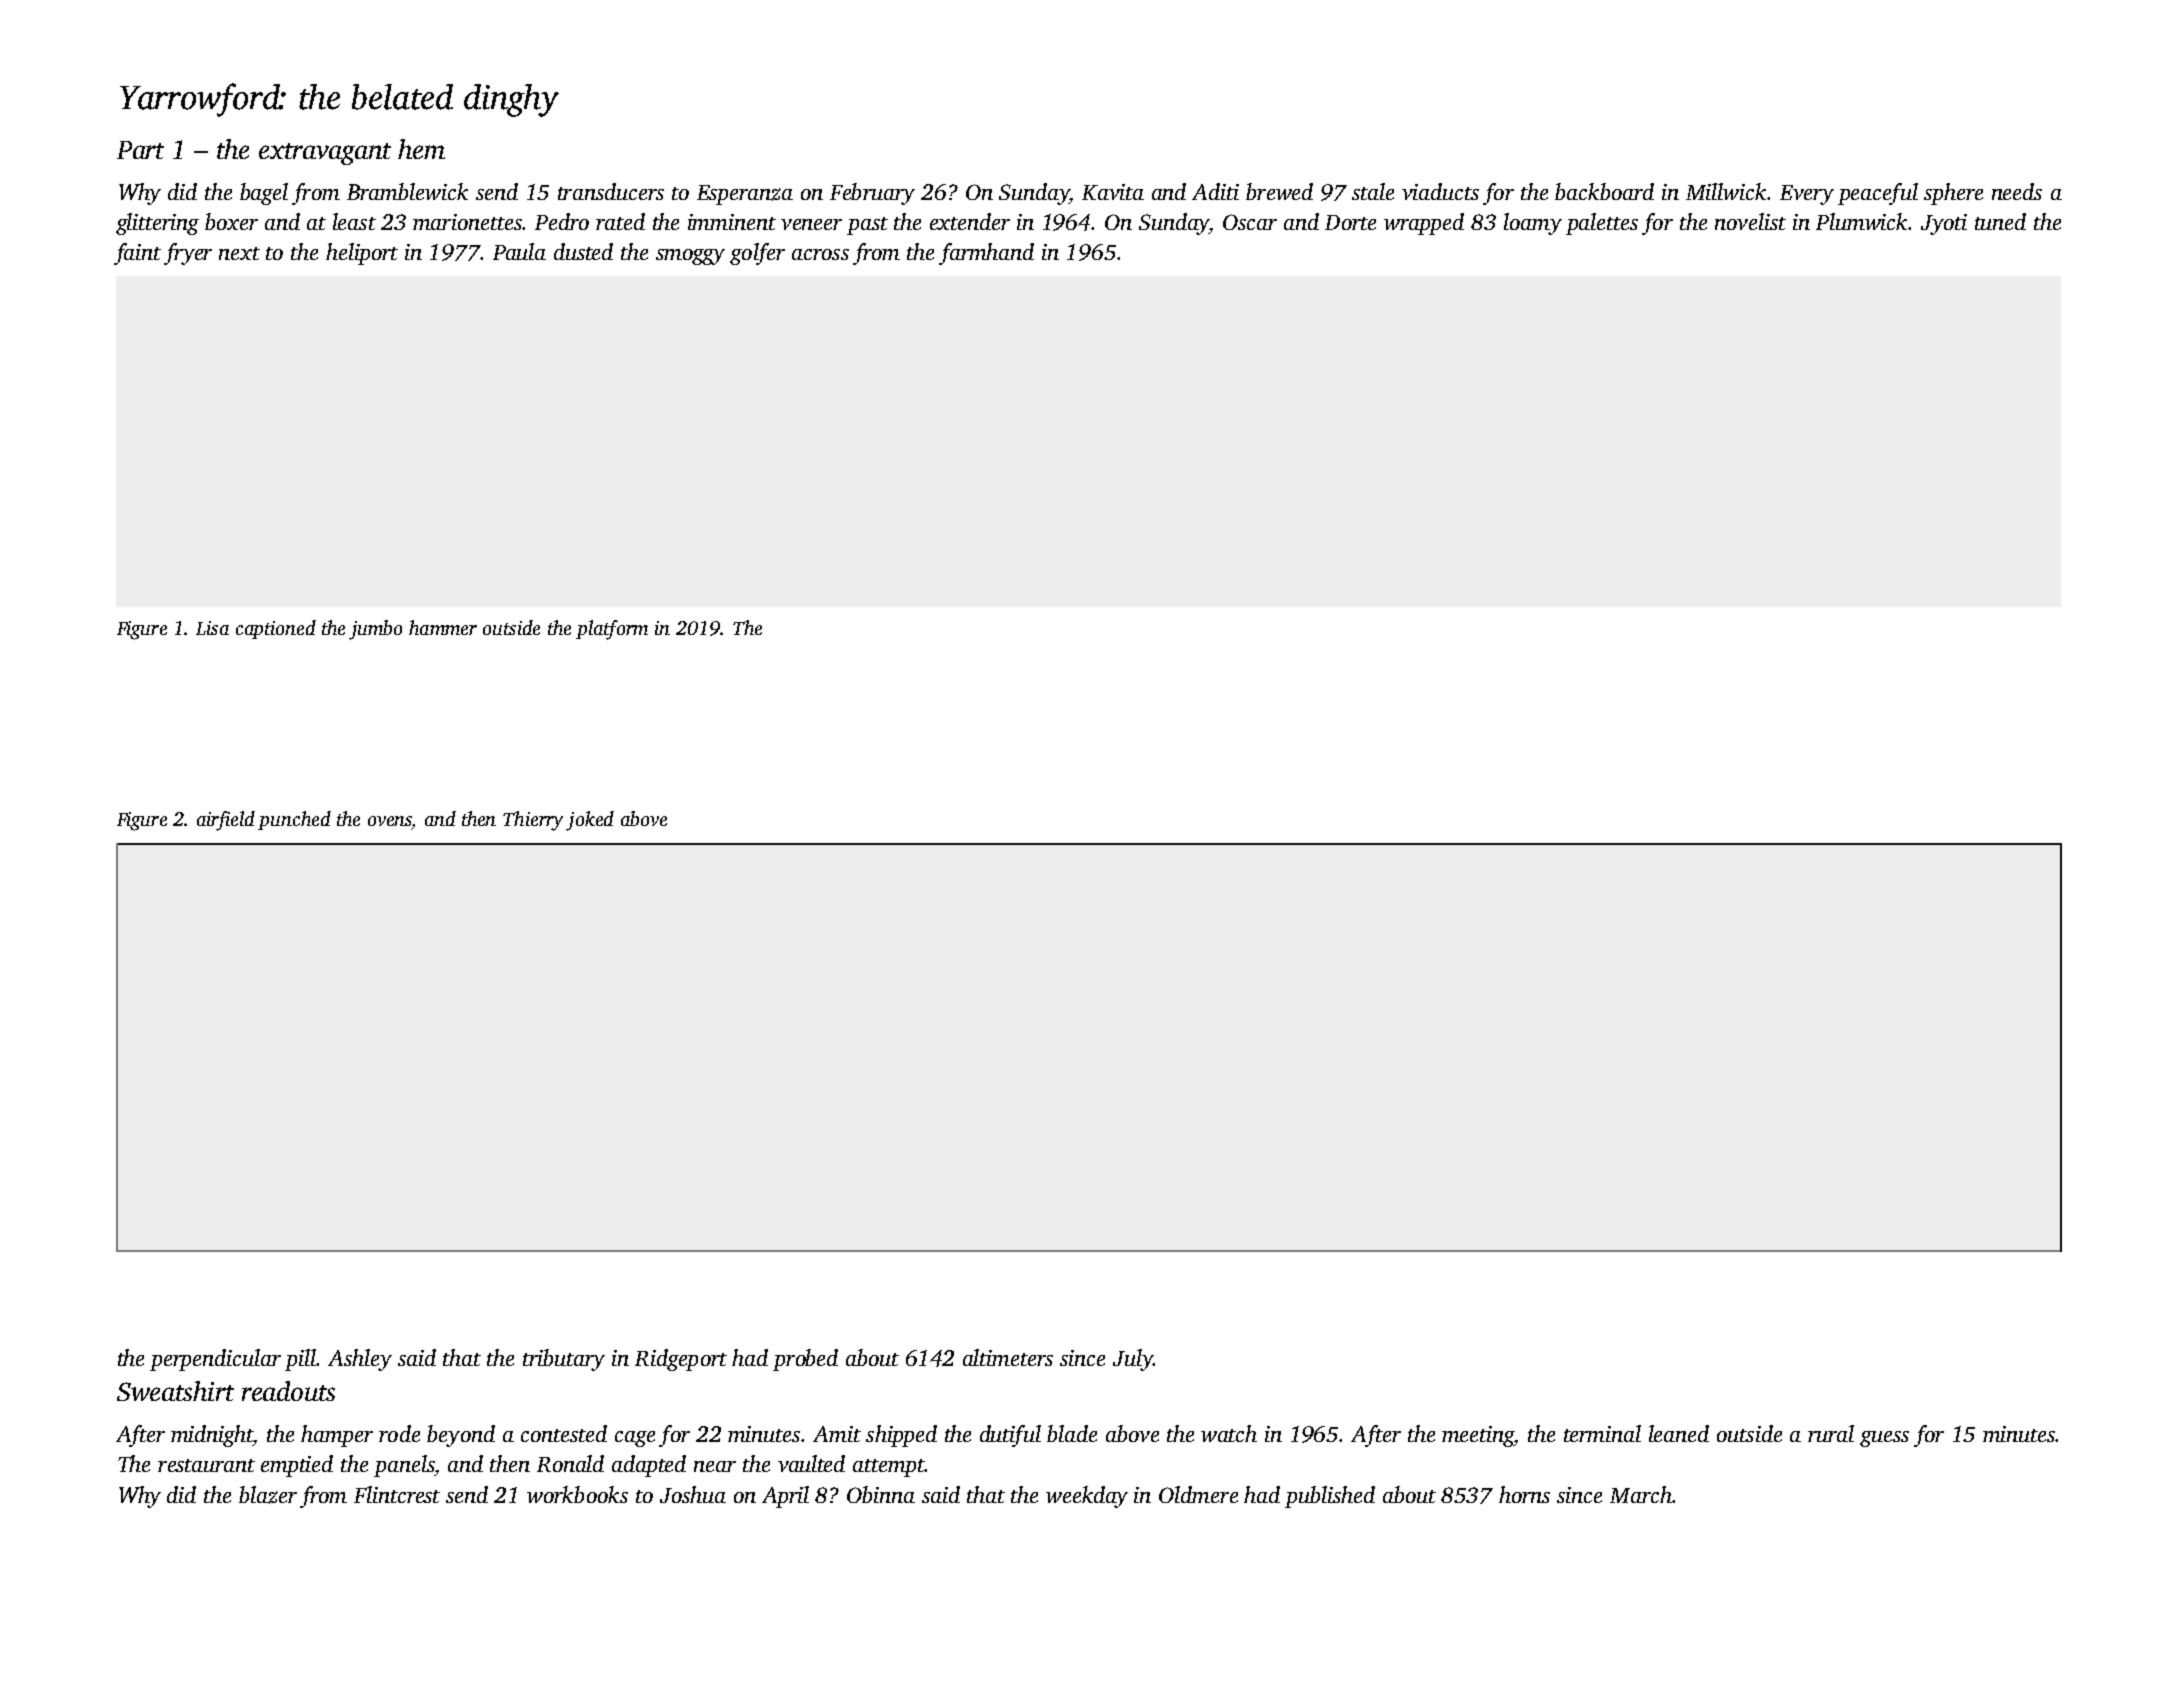 The height and width of the document is (1683, 2178). Describe the element at coordinates (1215, 191) in the document. I see `Aditi` at that location.
